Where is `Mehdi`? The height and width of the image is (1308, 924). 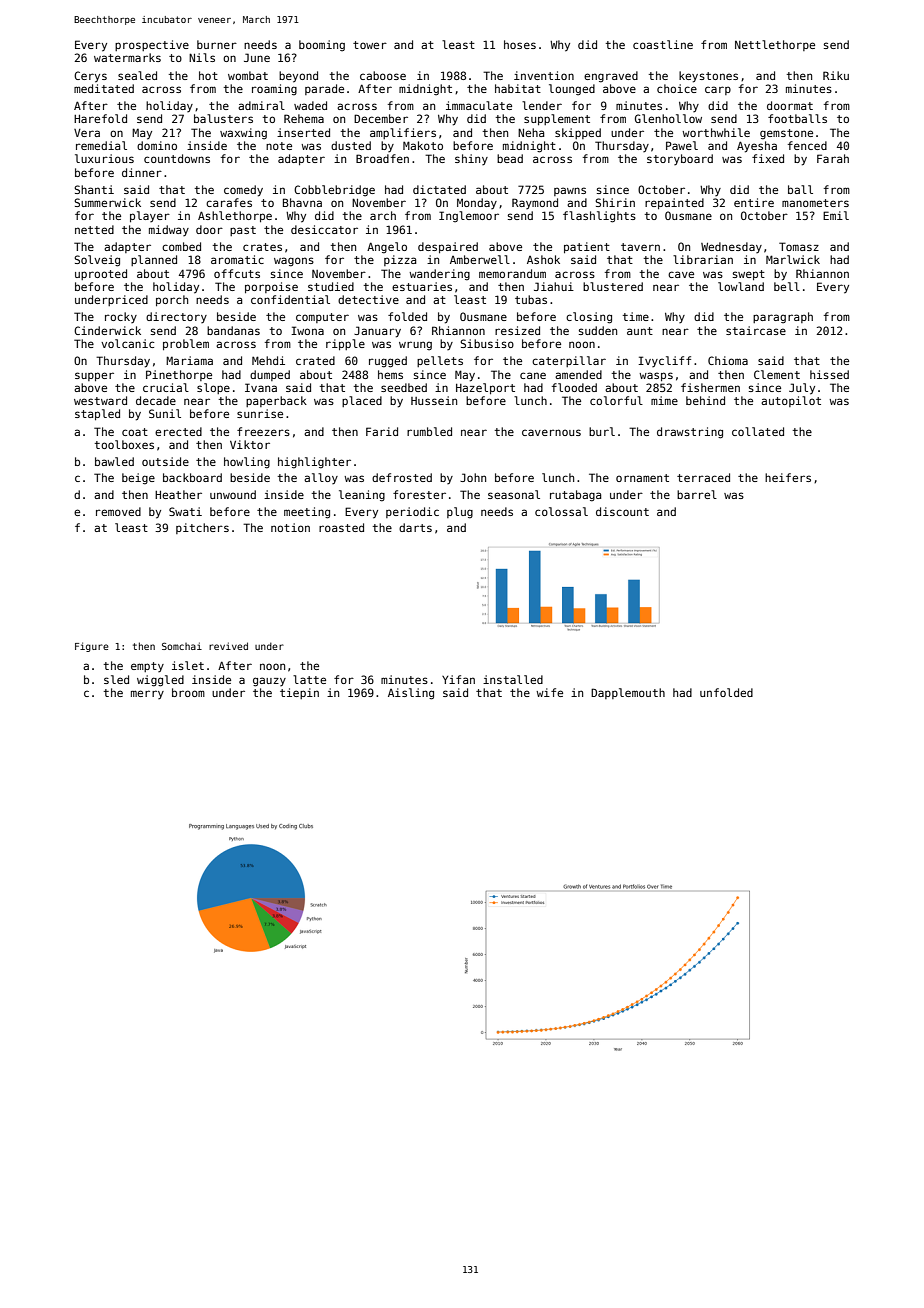
Mehdi is located at coordinates (268, 360).
